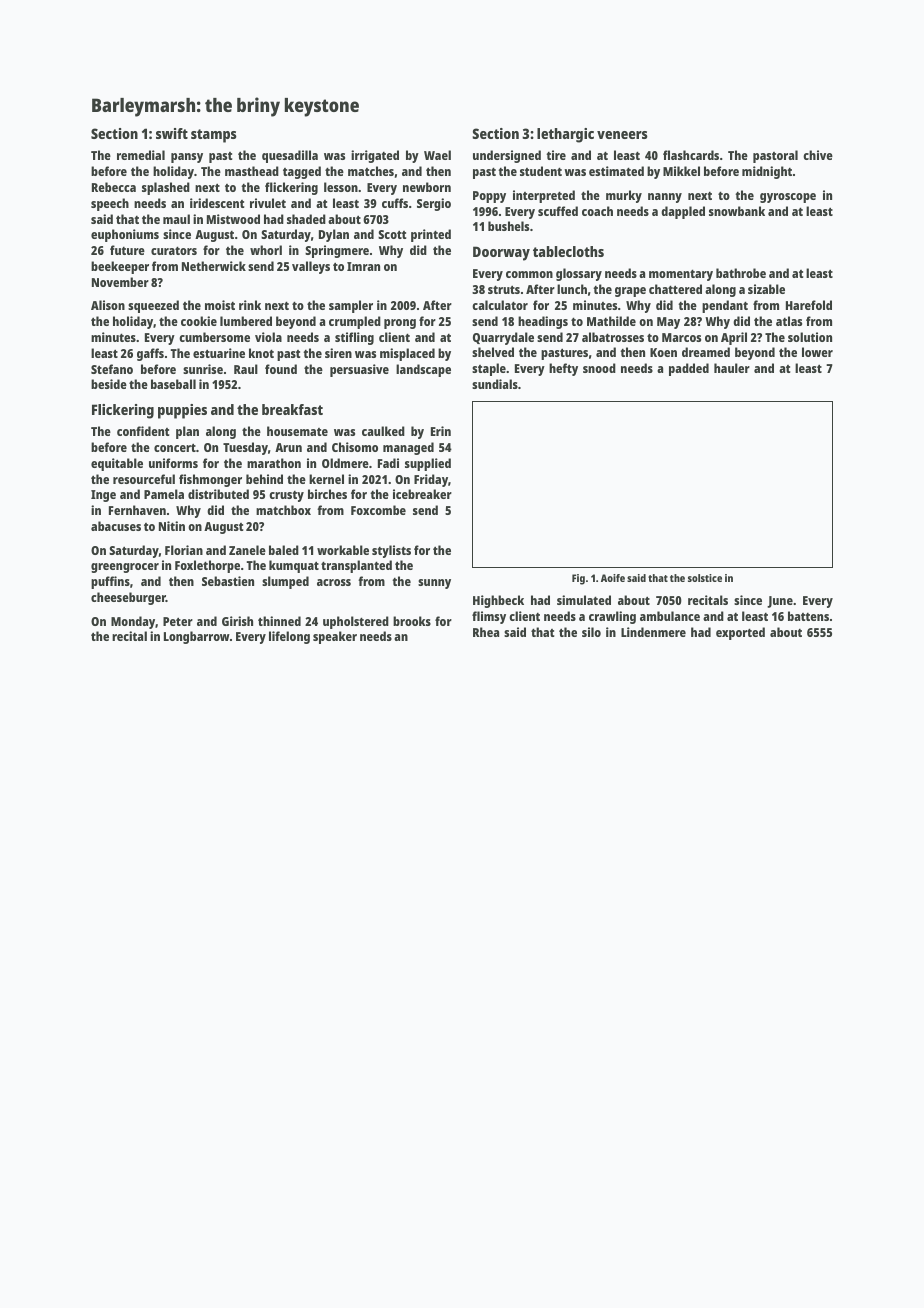 The height and width of the page is (1308, 924). What do you see at coordinates (378, 510) in the page?
I see `Foxcombe` at bounding box center [378, 510].
